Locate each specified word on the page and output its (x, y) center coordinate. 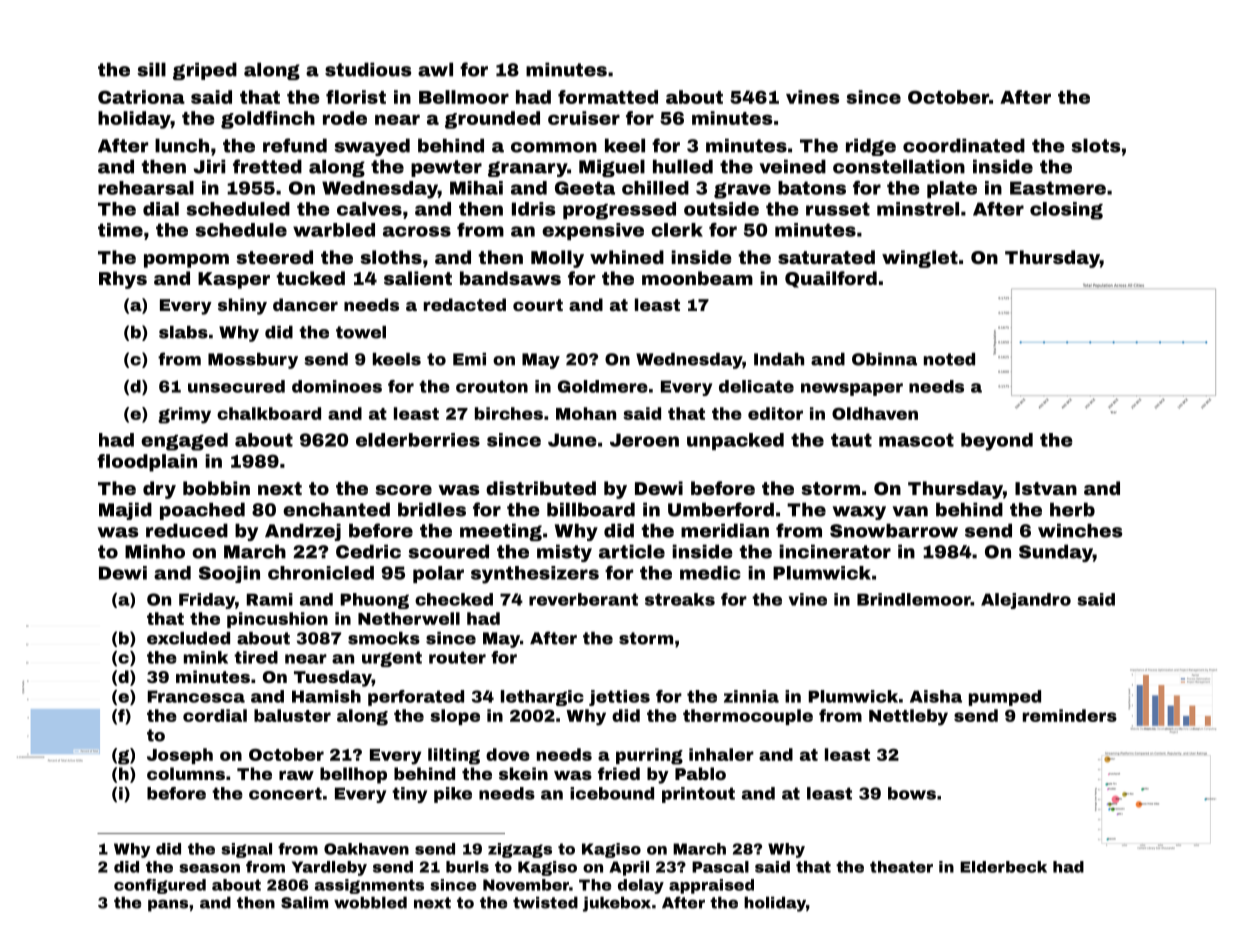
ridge (871, 147)
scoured (448, 551)
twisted (545, 902)
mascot (916, 440)
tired (256, 657)
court (538, 305)
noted (949, 359)
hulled (683, 166)
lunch (182, 145)
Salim (304, 902)
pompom (186, 261)
